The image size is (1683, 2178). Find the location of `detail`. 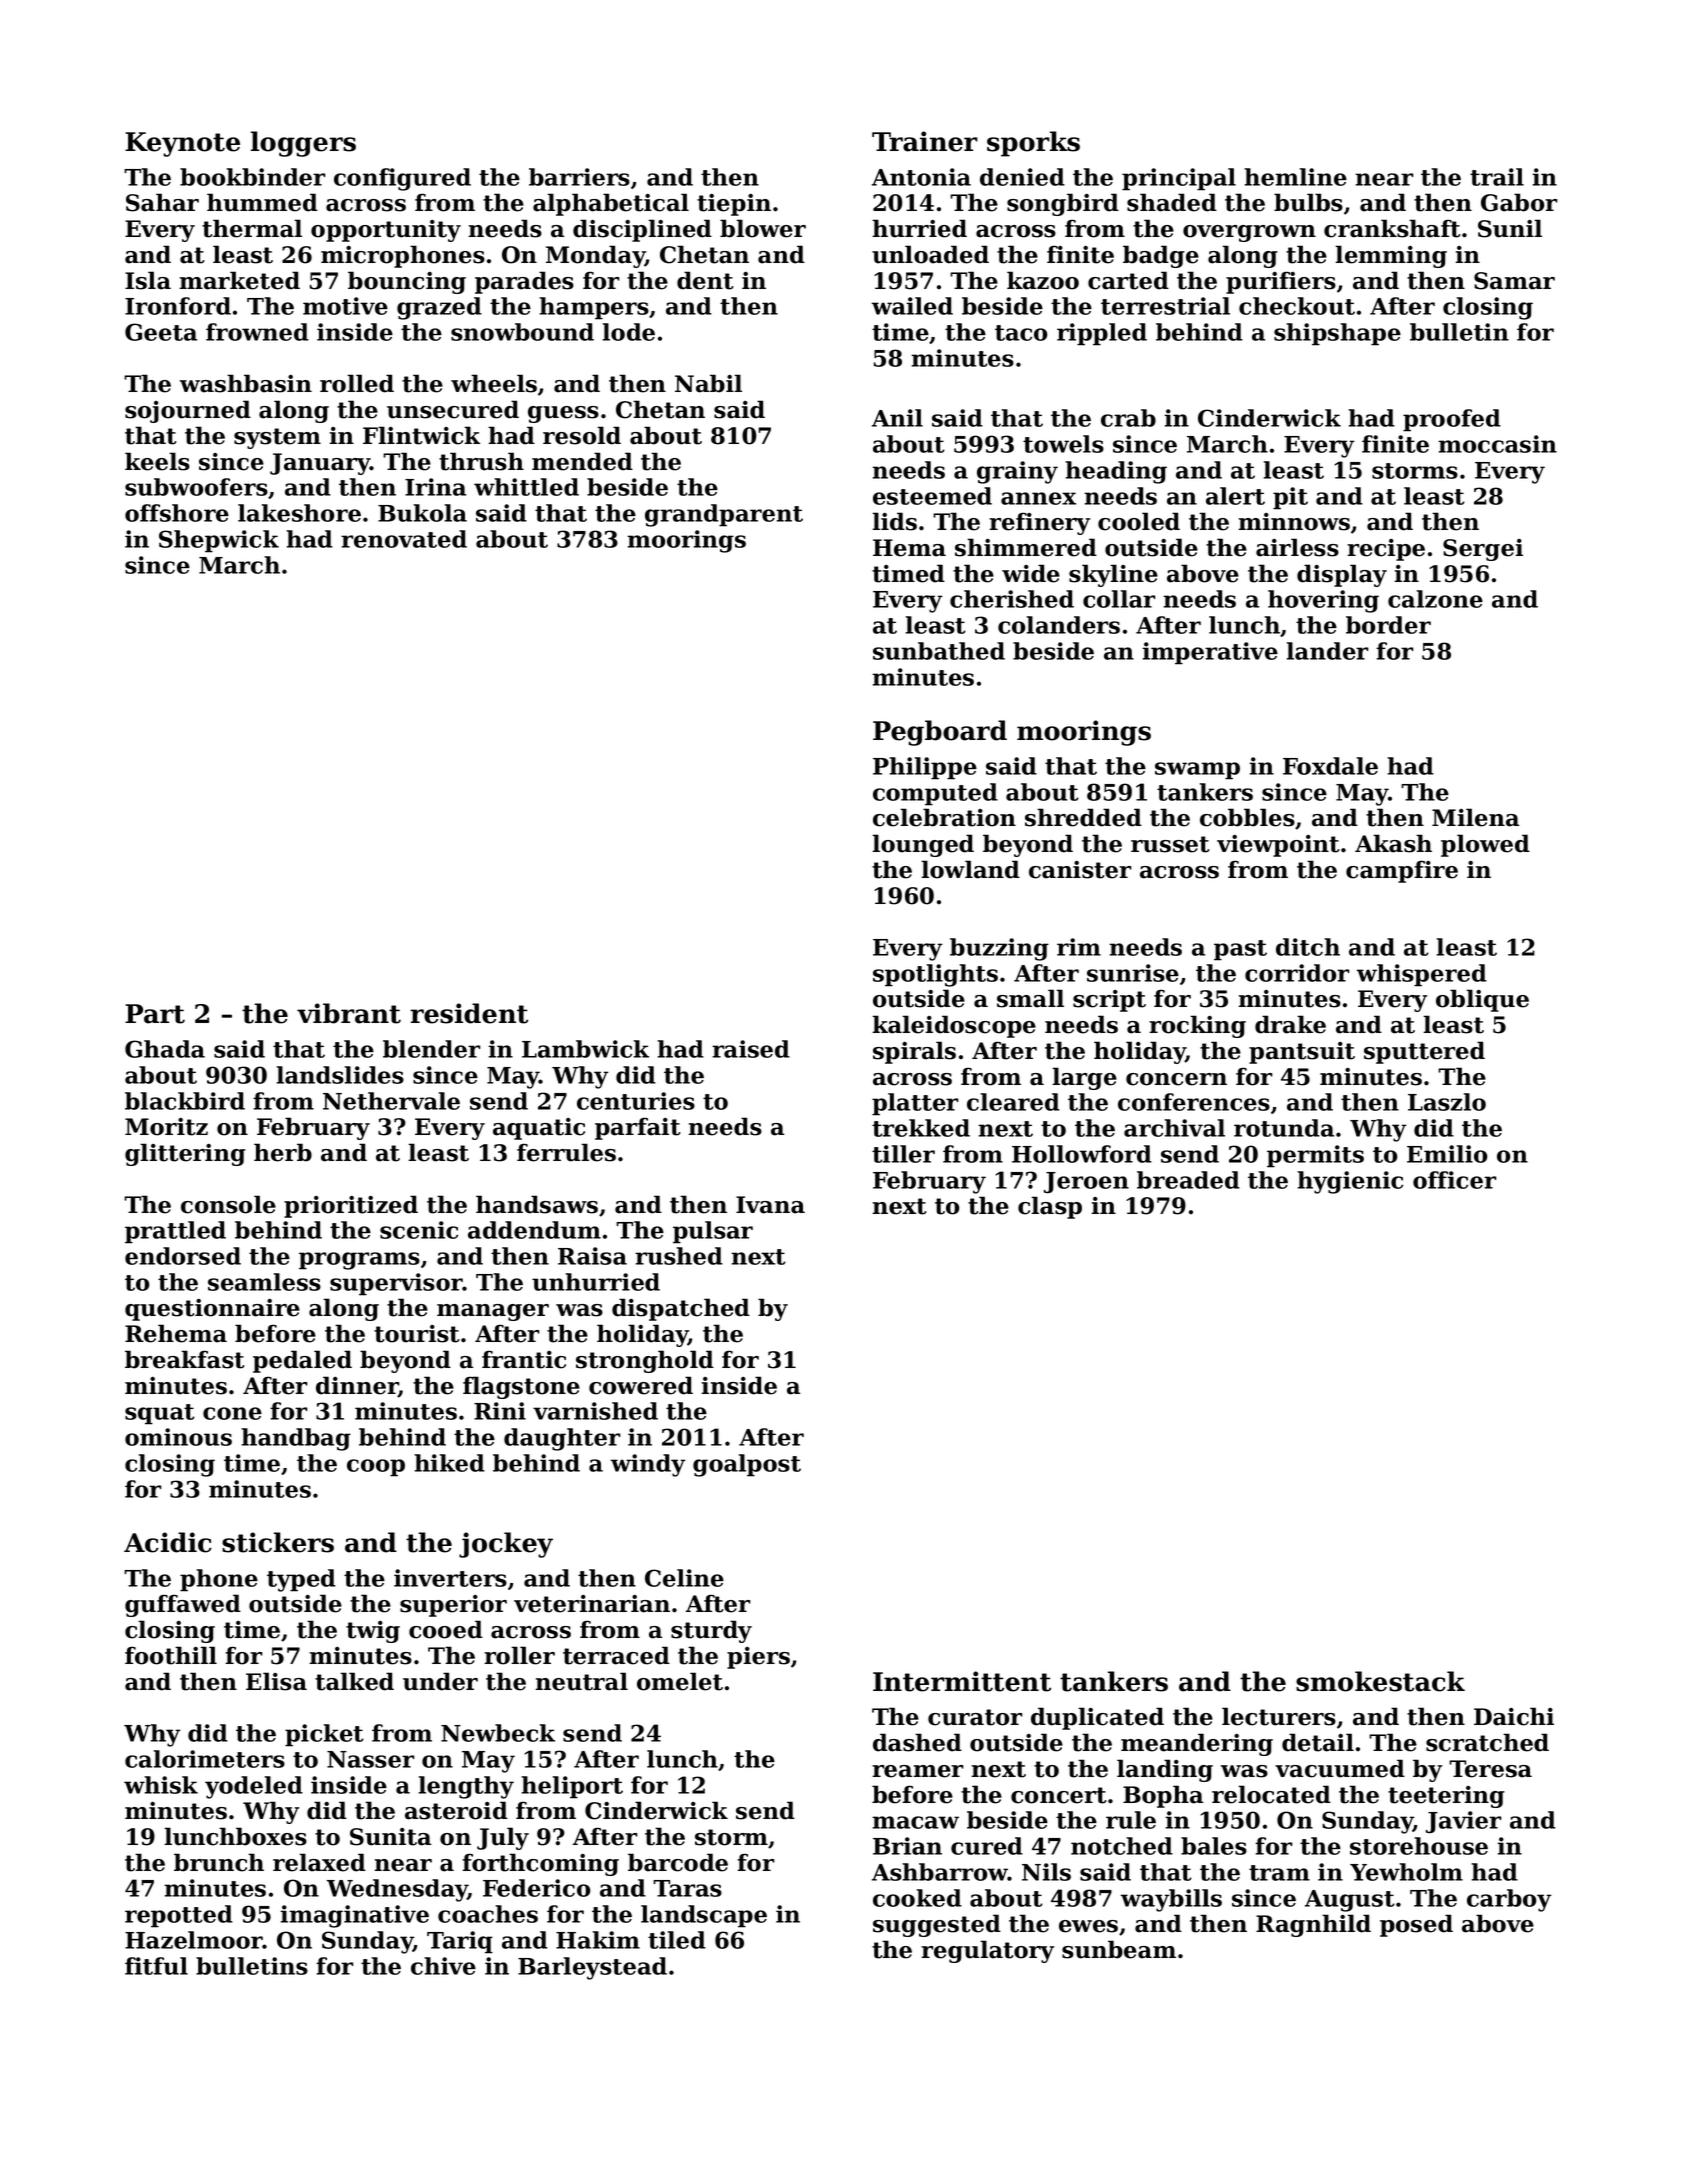

detail is located at coordinates (1318, 1742).
